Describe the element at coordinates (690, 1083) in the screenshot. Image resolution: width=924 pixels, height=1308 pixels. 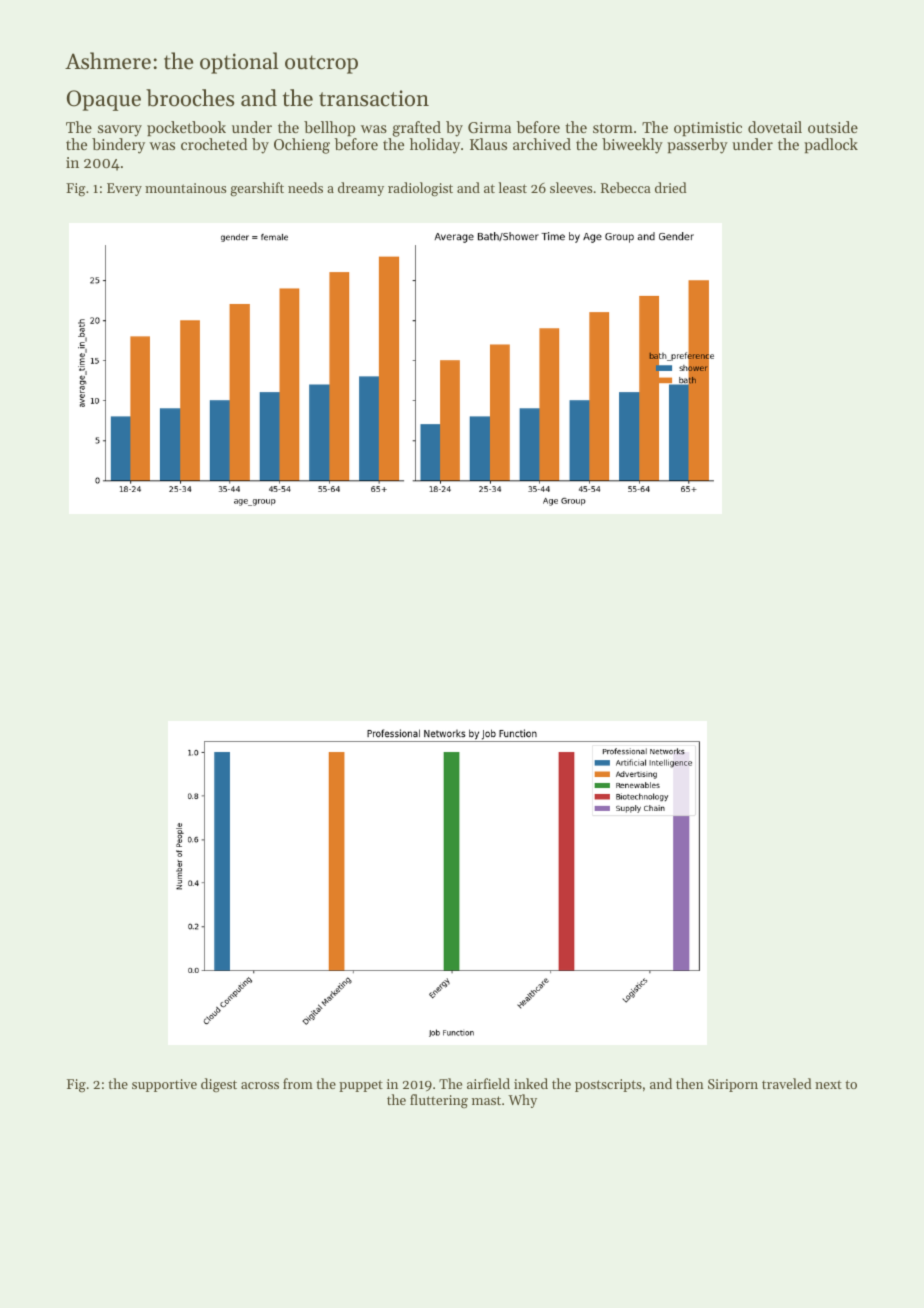
I see `then` at that location.
